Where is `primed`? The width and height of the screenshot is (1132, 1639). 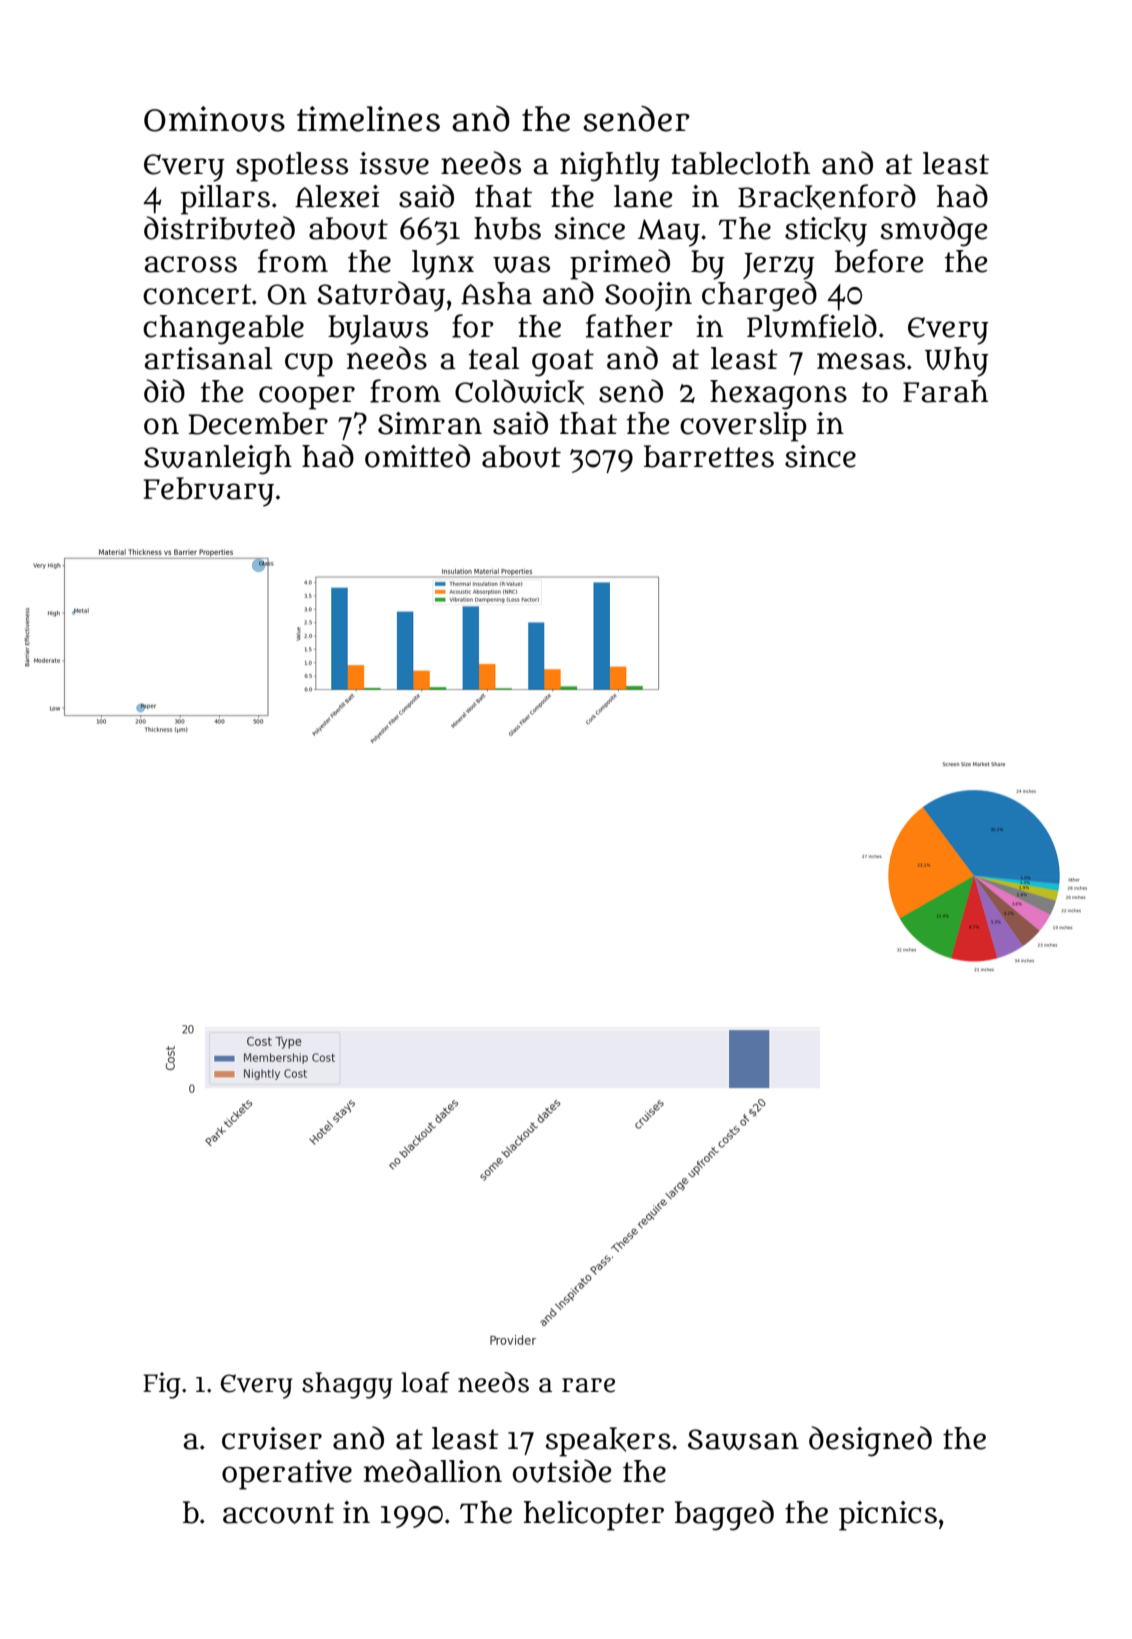 primed is located at coordinates (620, 264).
